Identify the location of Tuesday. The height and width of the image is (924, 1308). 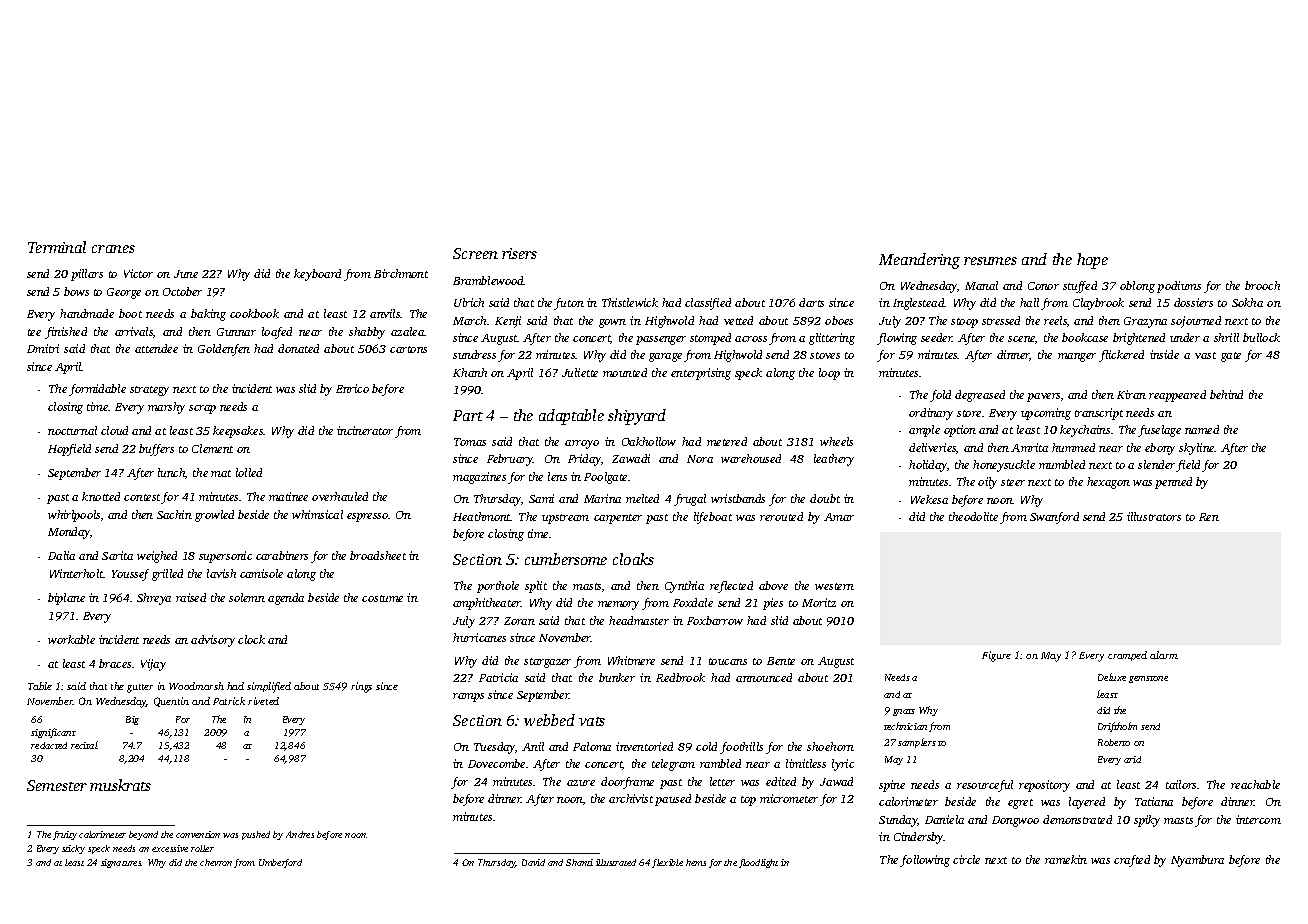
(495, 748).
